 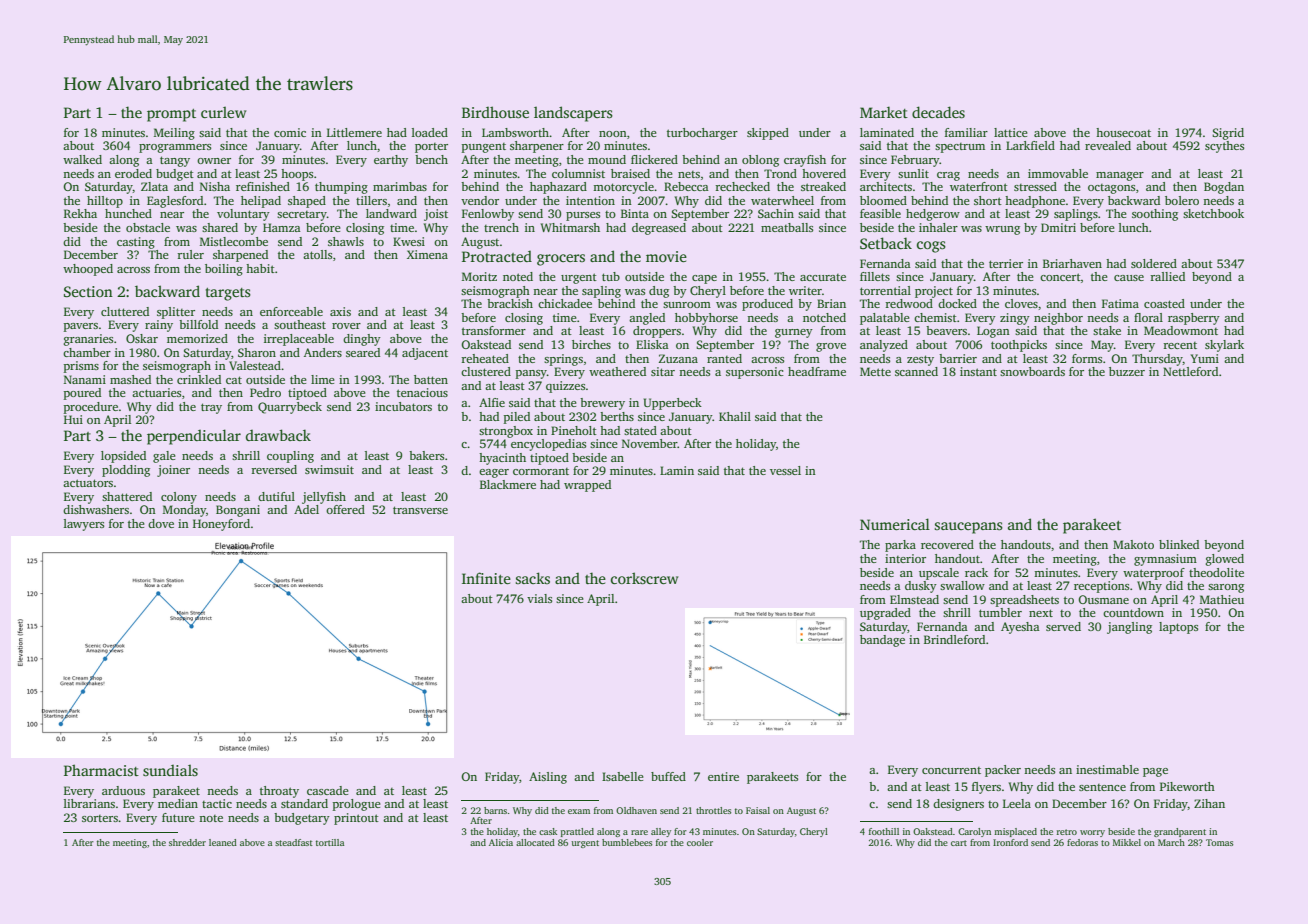 What do you see at coordinates (1058, 319) in the screenshot?
I see `neighbor` at bounding box center [1058, 319].
